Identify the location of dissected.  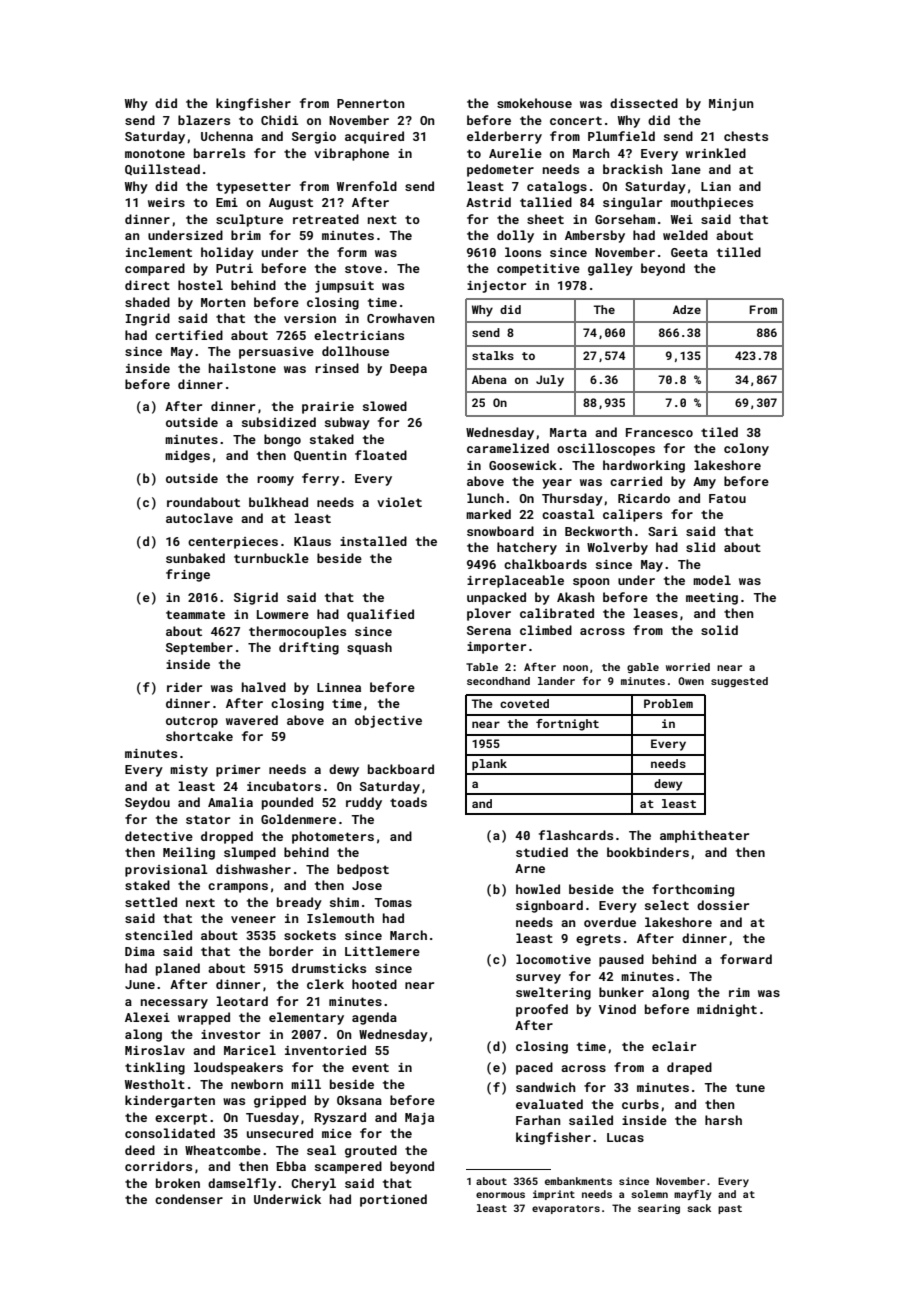
(644, 103).
